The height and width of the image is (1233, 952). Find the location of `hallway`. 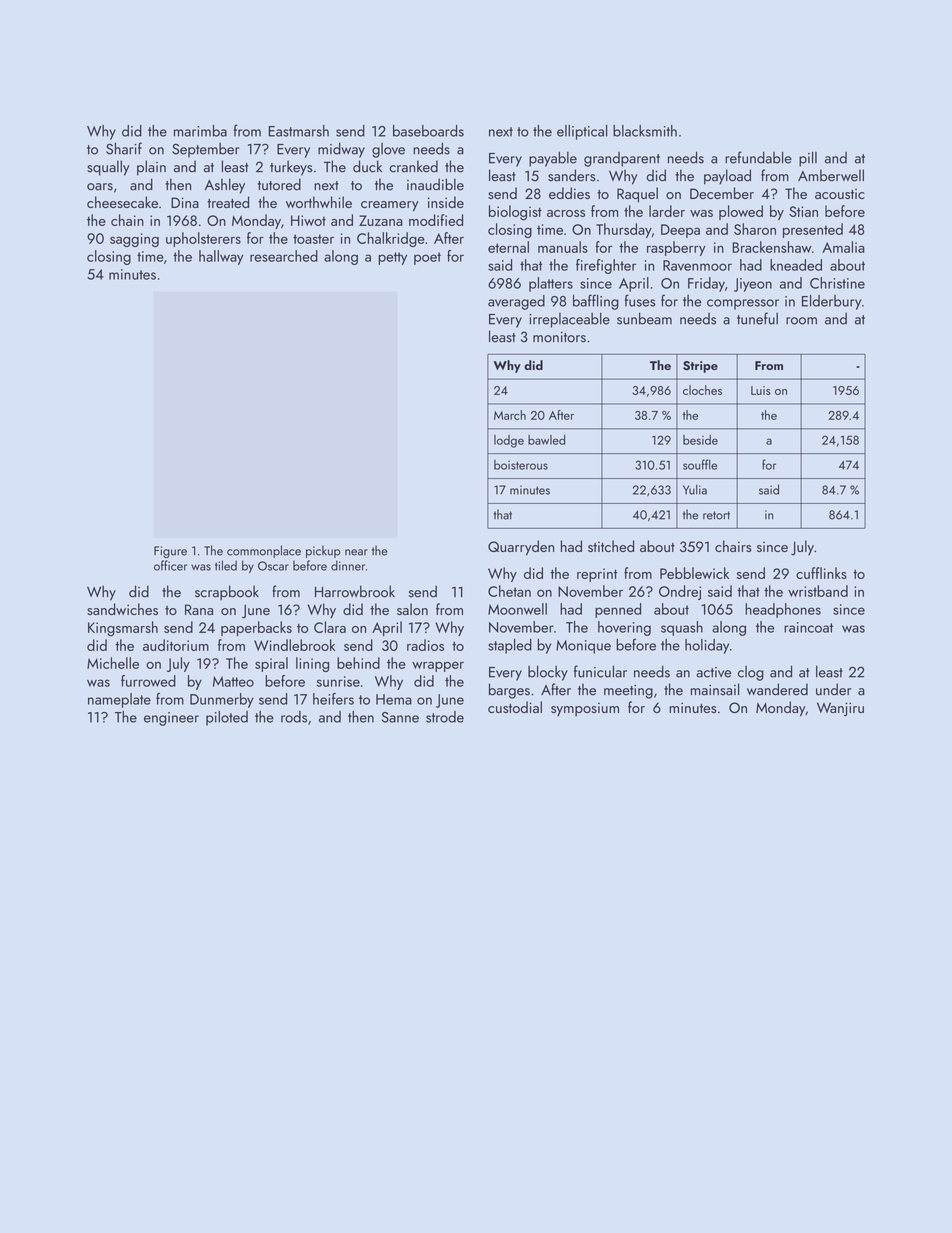

hallway is located at coordinates (221, 257).
